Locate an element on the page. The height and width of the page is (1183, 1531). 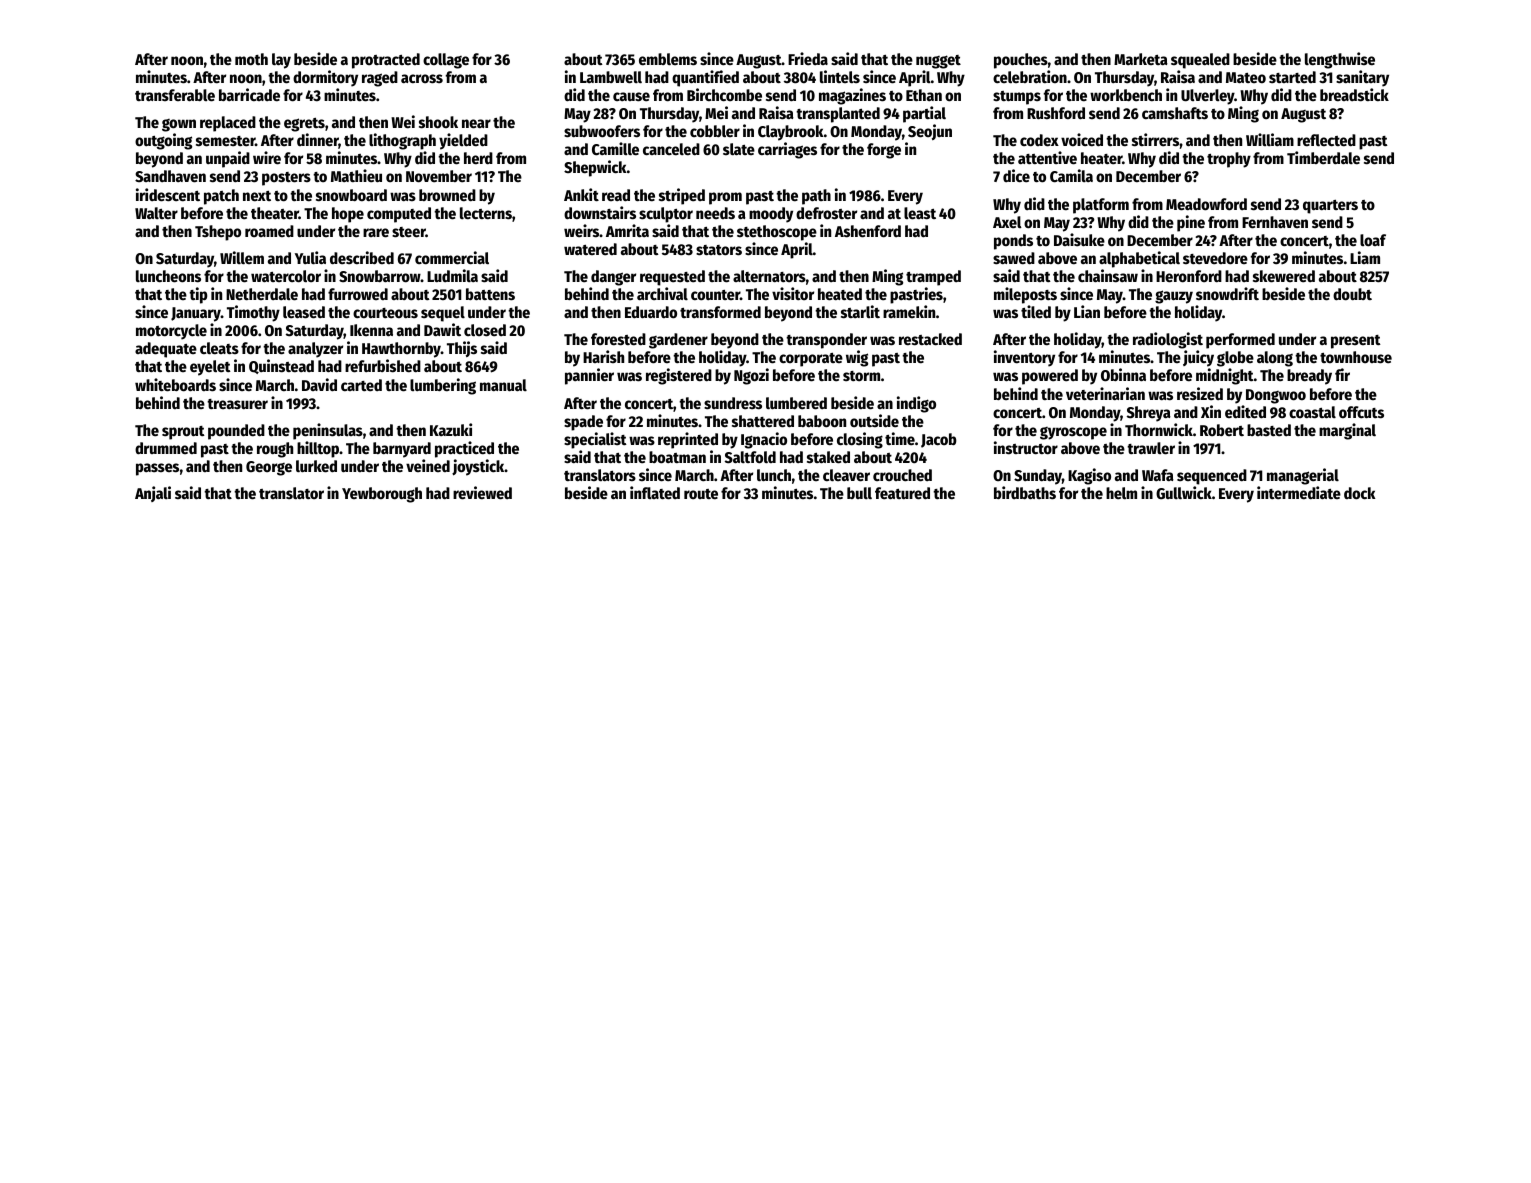
bull is located at coordinates (859, 493).
